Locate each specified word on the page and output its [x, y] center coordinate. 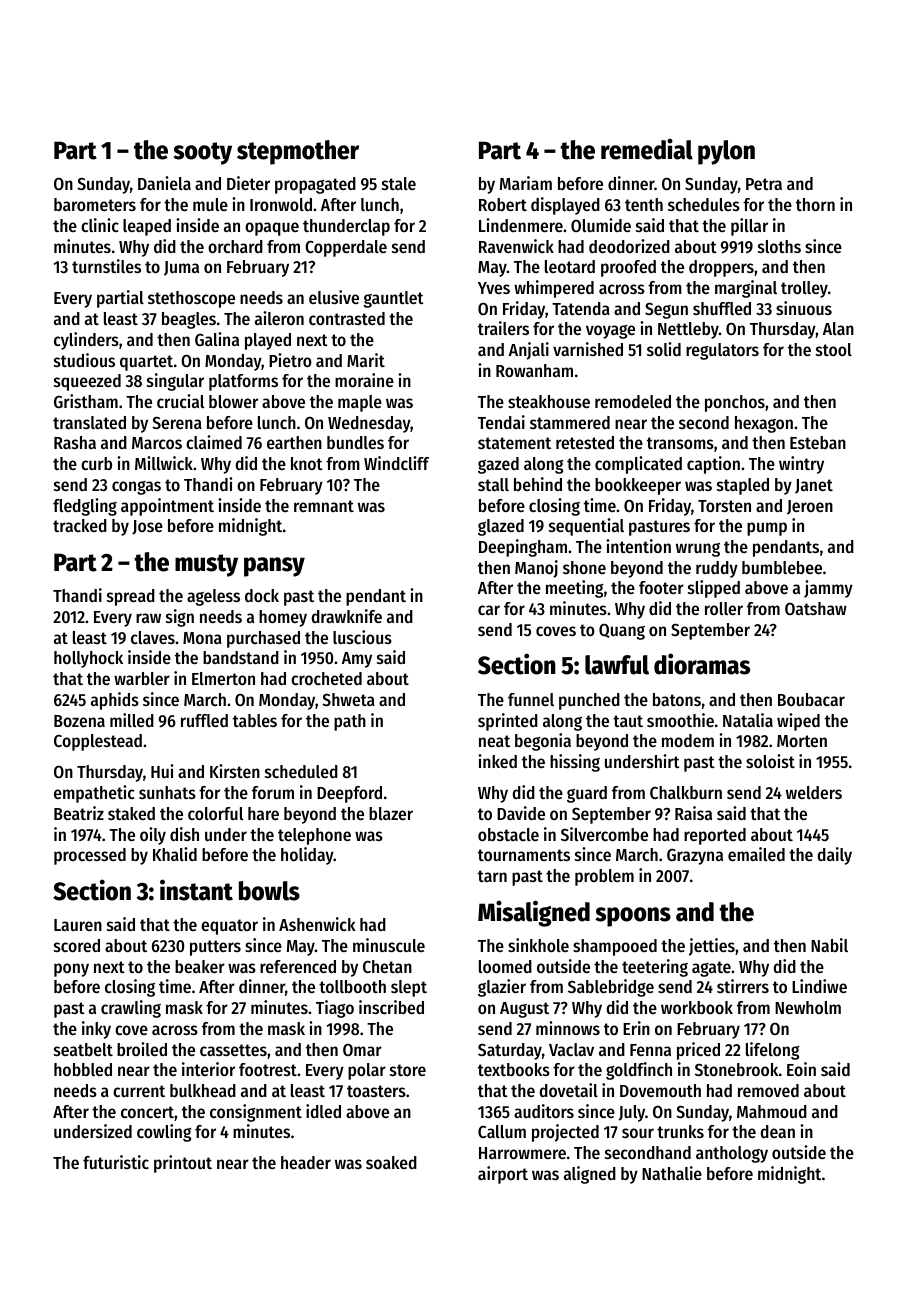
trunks [680, 1131]
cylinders [86, 341]
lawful [617, 665]
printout [183, 1164]
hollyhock [88, 659]
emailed [756, 854]
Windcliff [396, 463]
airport [503, 1175]
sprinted [508, 722]
